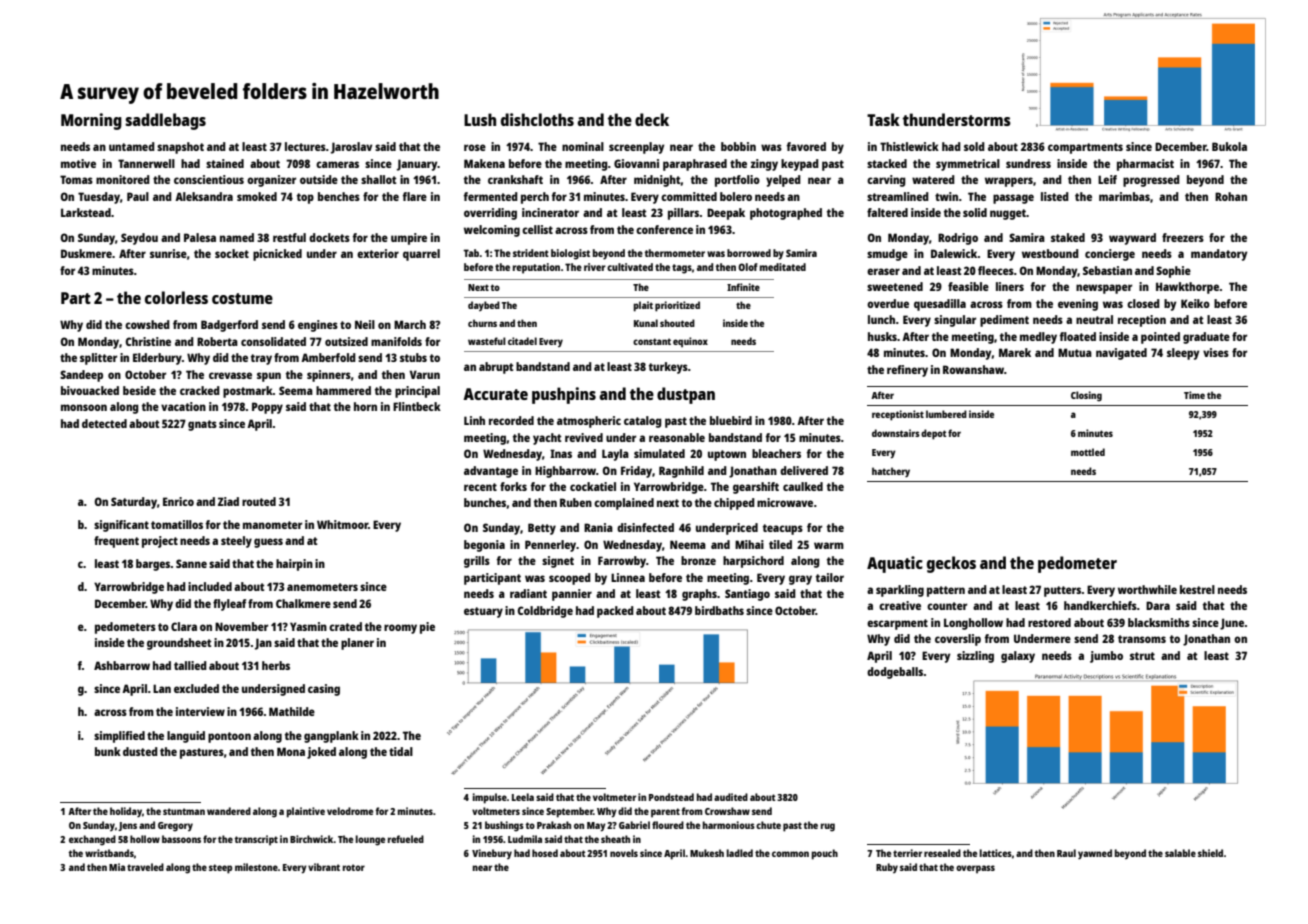 The height and width of the screenshot is (924, 1308). What do you see at coordinates (492, 854) in the screenshot?
I see `Vinebury` at bounding box center [492, 854].
